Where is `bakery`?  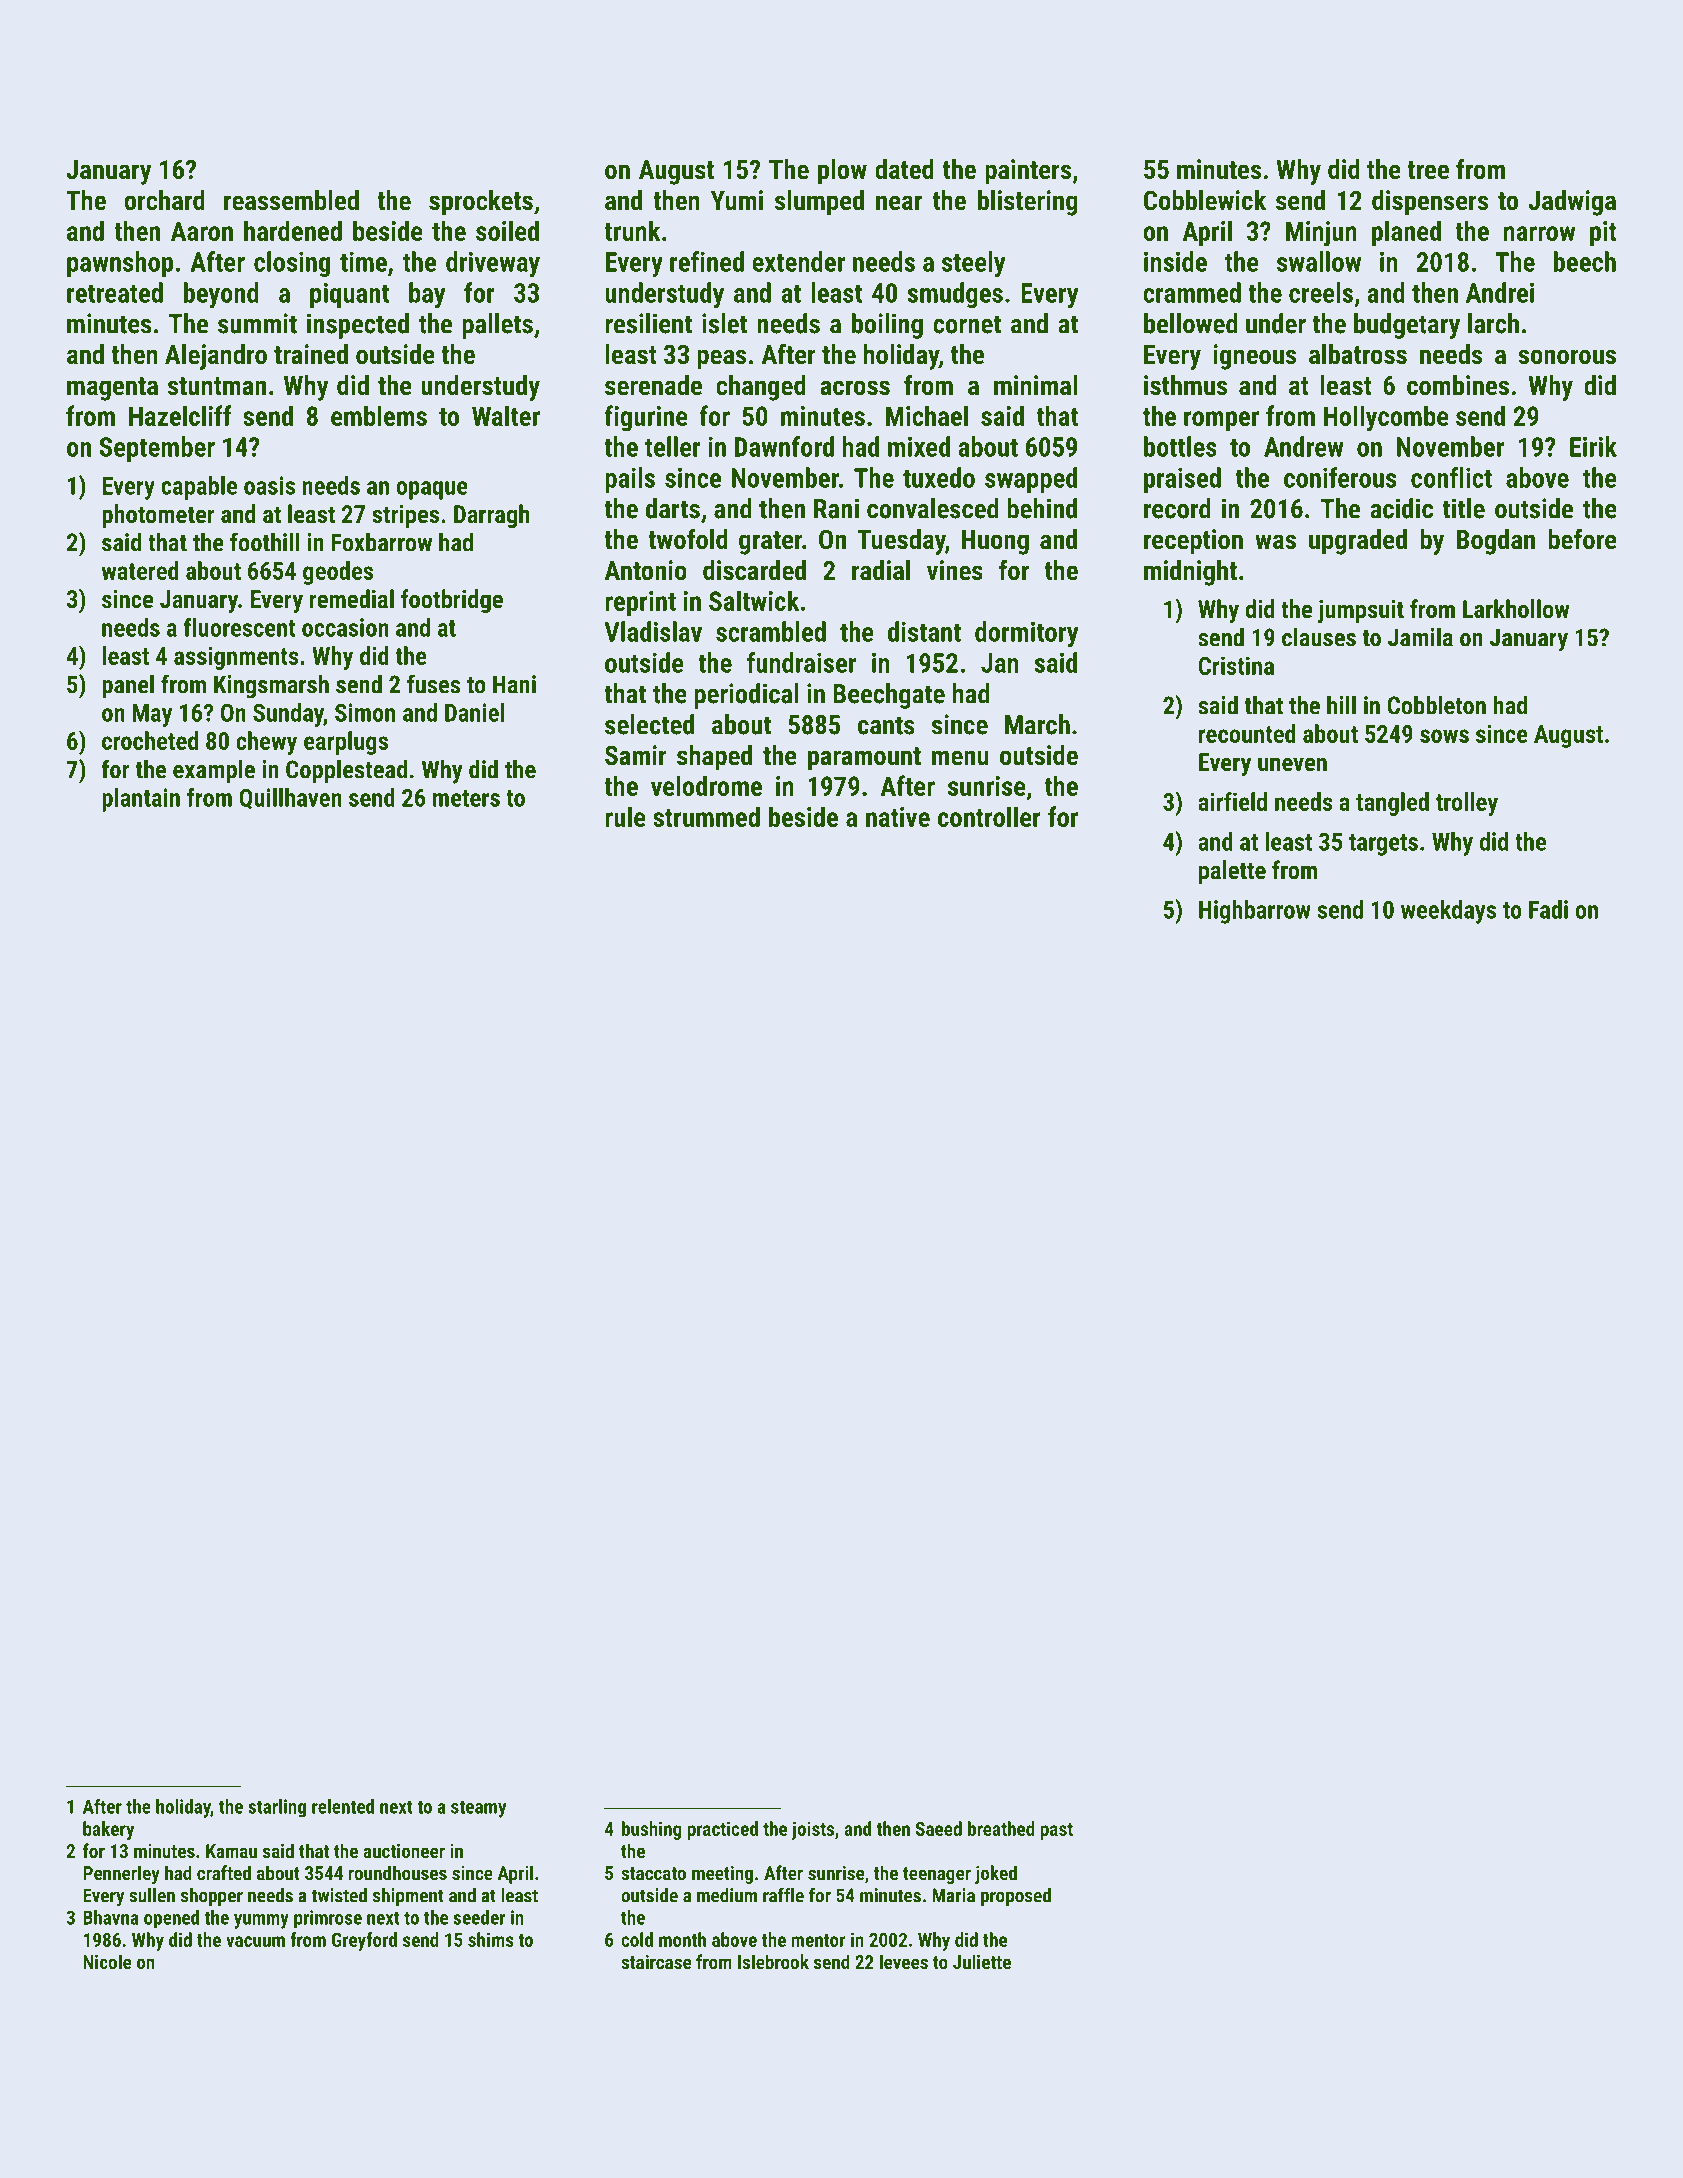
bakery is located at coordinates (108, 1830).
